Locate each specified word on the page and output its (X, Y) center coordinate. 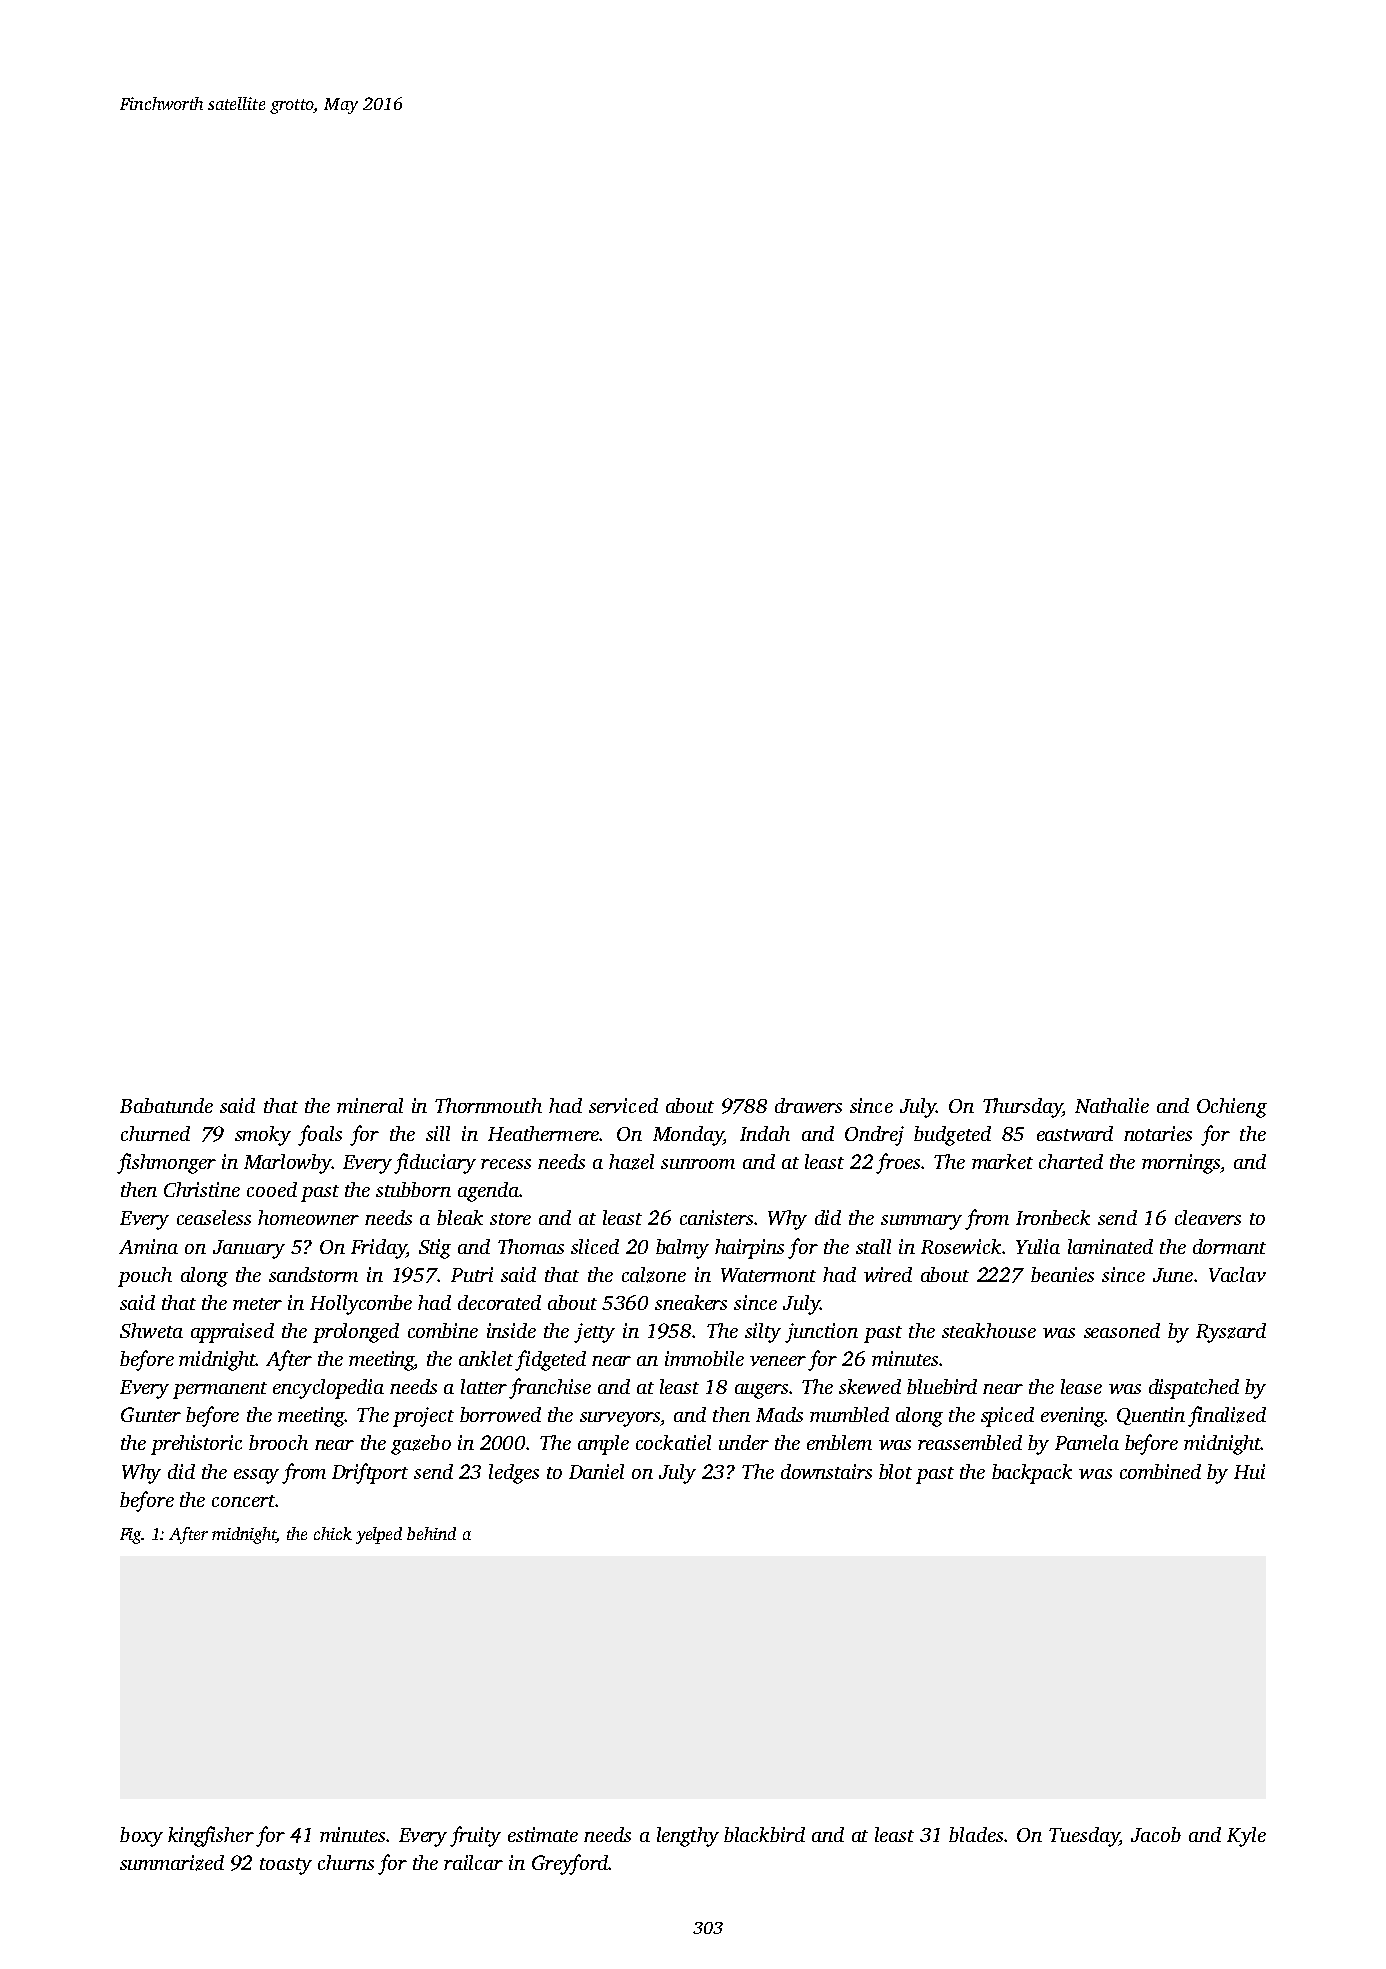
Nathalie (1112, 1105)
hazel (631, 1162)
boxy (141, 1837)
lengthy (688, 1837)
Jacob (1156, 1834)
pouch (145, 1277)
